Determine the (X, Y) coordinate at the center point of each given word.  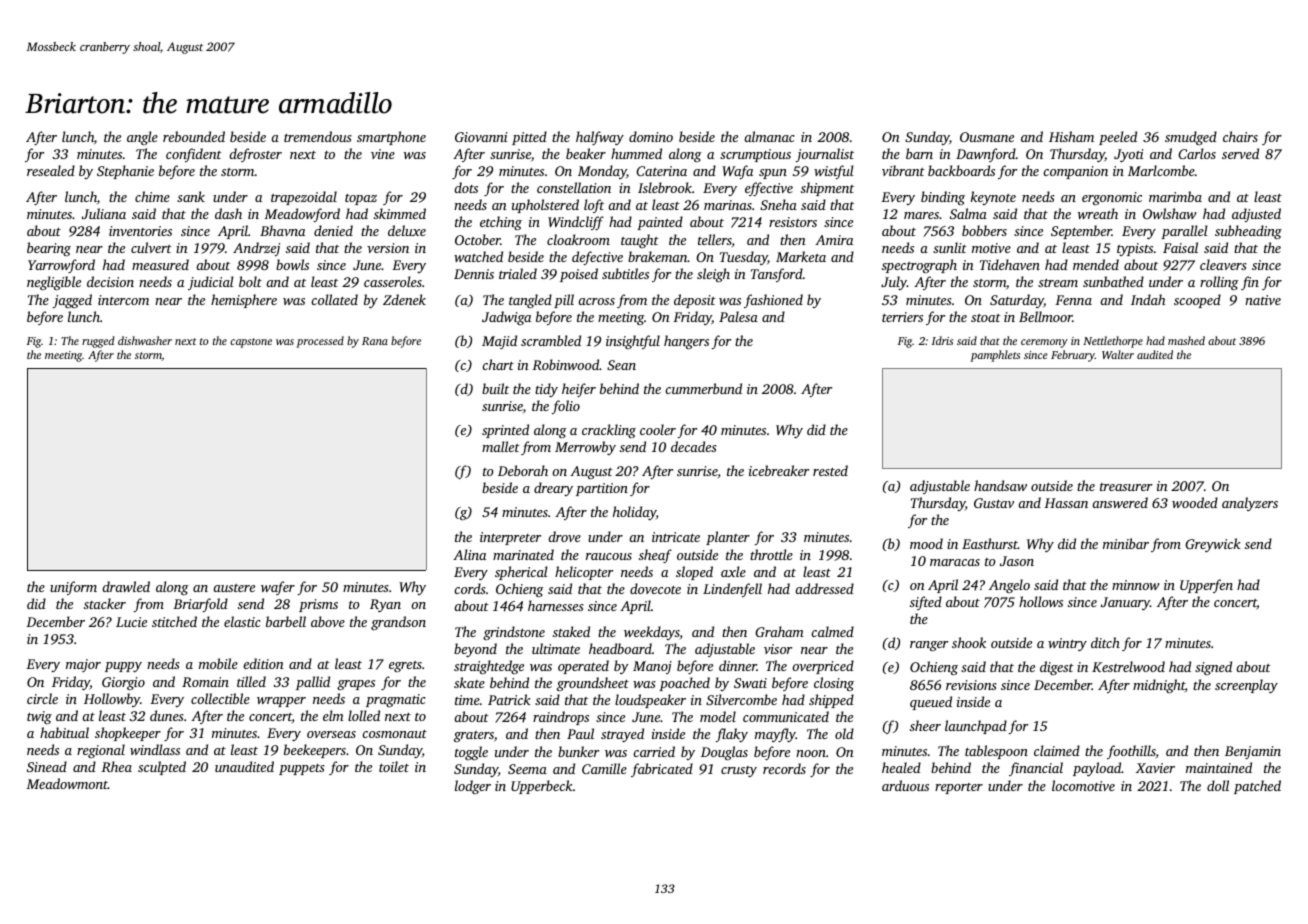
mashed (1186, 340)
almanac (770, 136)
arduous (905, 785)
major (83, 665)
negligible (54, 283)
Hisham (1071, 136)
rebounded (194, 136)
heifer (579, 390)
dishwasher (145, 340)
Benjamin (1253, 752)
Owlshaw (1169, 213)
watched (478, 256)
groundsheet (593, 684)
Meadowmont (67, 783)
